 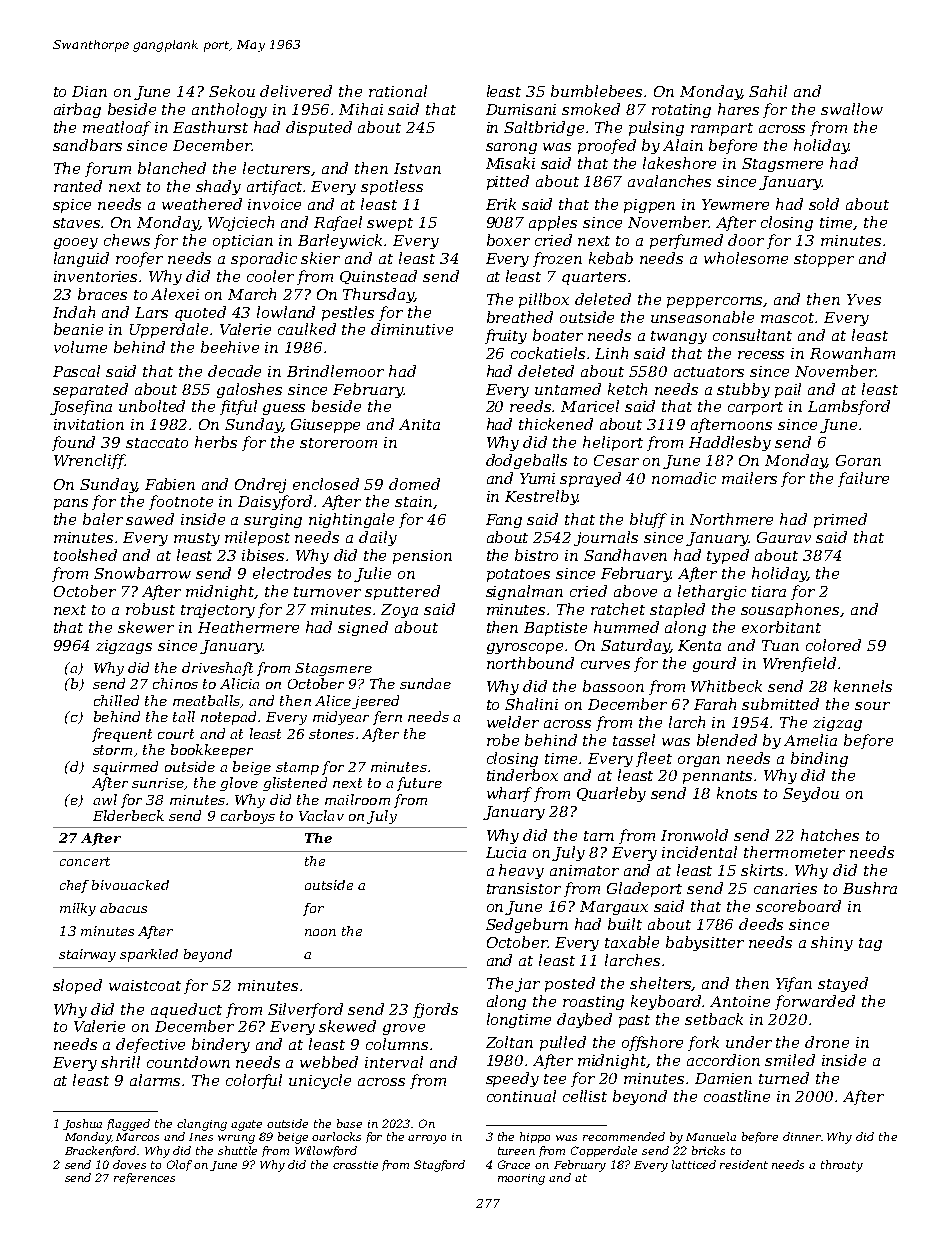 What do you see at coordinates (527, 985) in the screenshot?
I see `jar` at bounding box center [527, 985].
